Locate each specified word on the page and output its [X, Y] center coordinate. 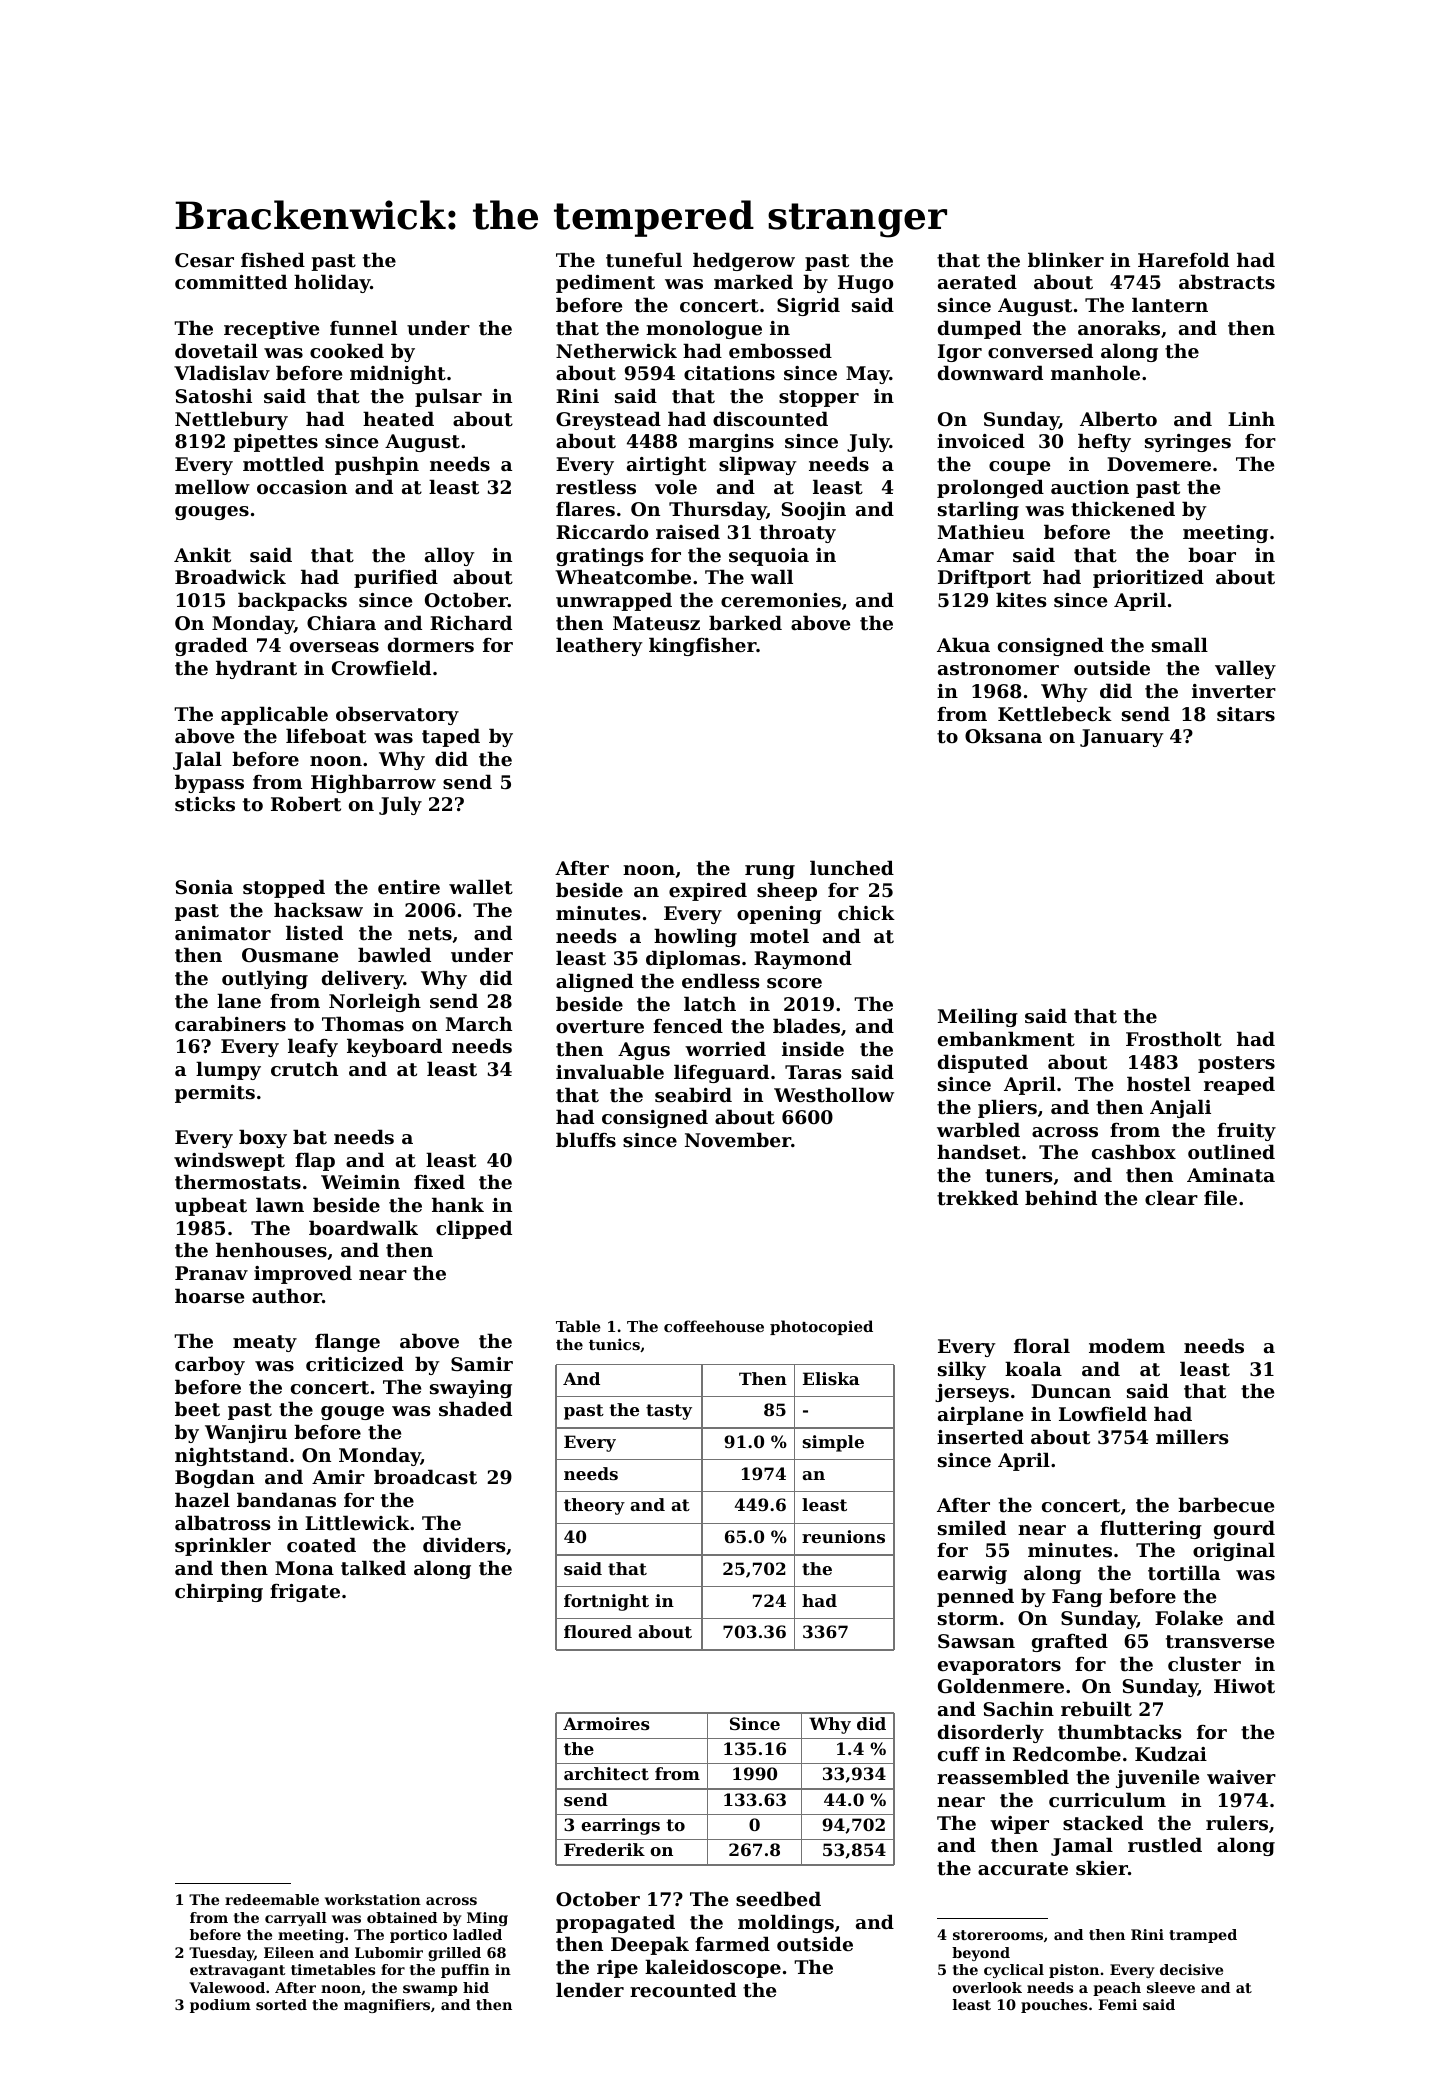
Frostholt [1174, 1039]
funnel [363, 327]
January [1122, 738]
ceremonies [781, 600]
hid [476, 1987]
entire [409, 887]
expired [708, 891]
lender [590, 1989]
